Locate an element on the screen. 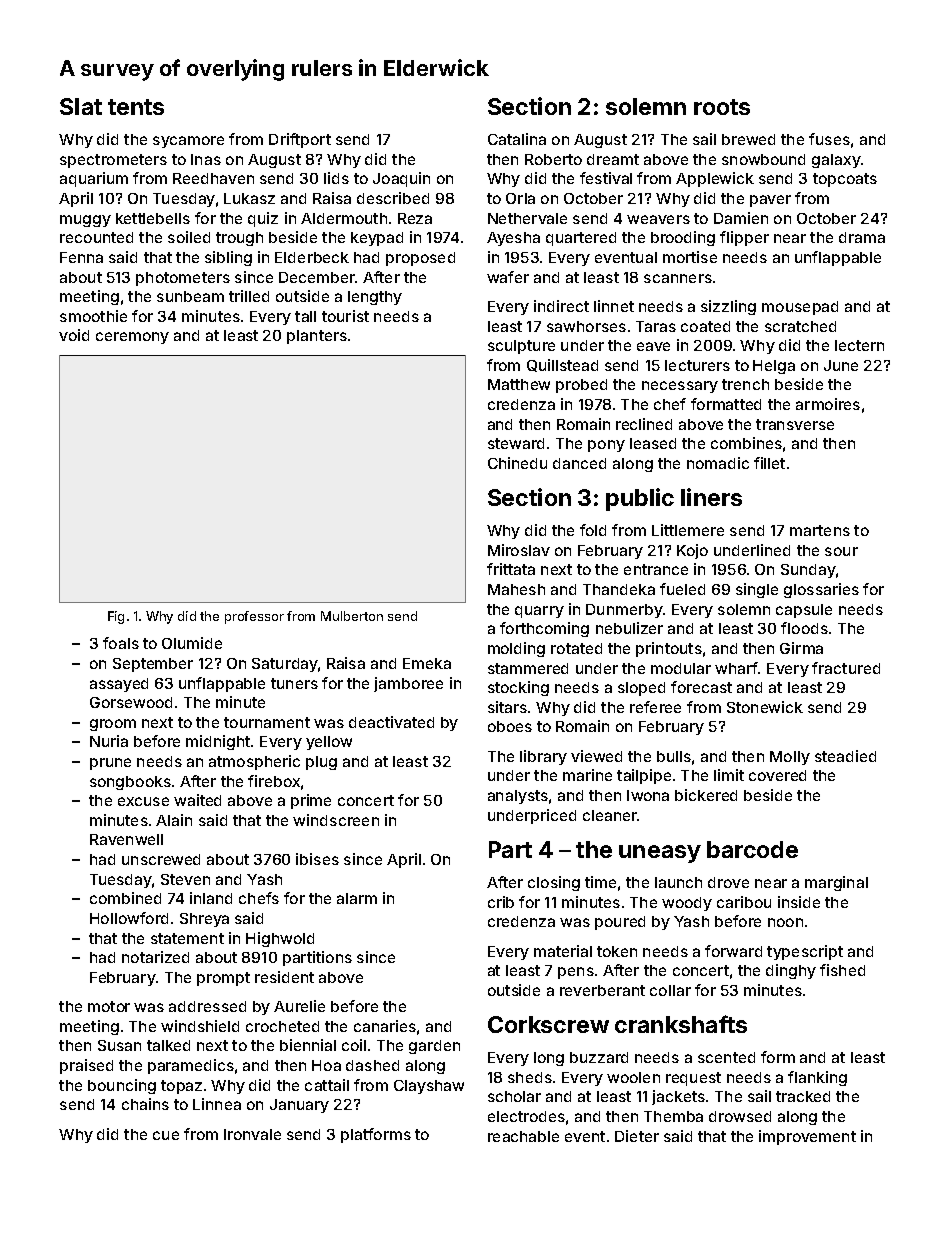  cue is located at coordinates (166, 1135).
